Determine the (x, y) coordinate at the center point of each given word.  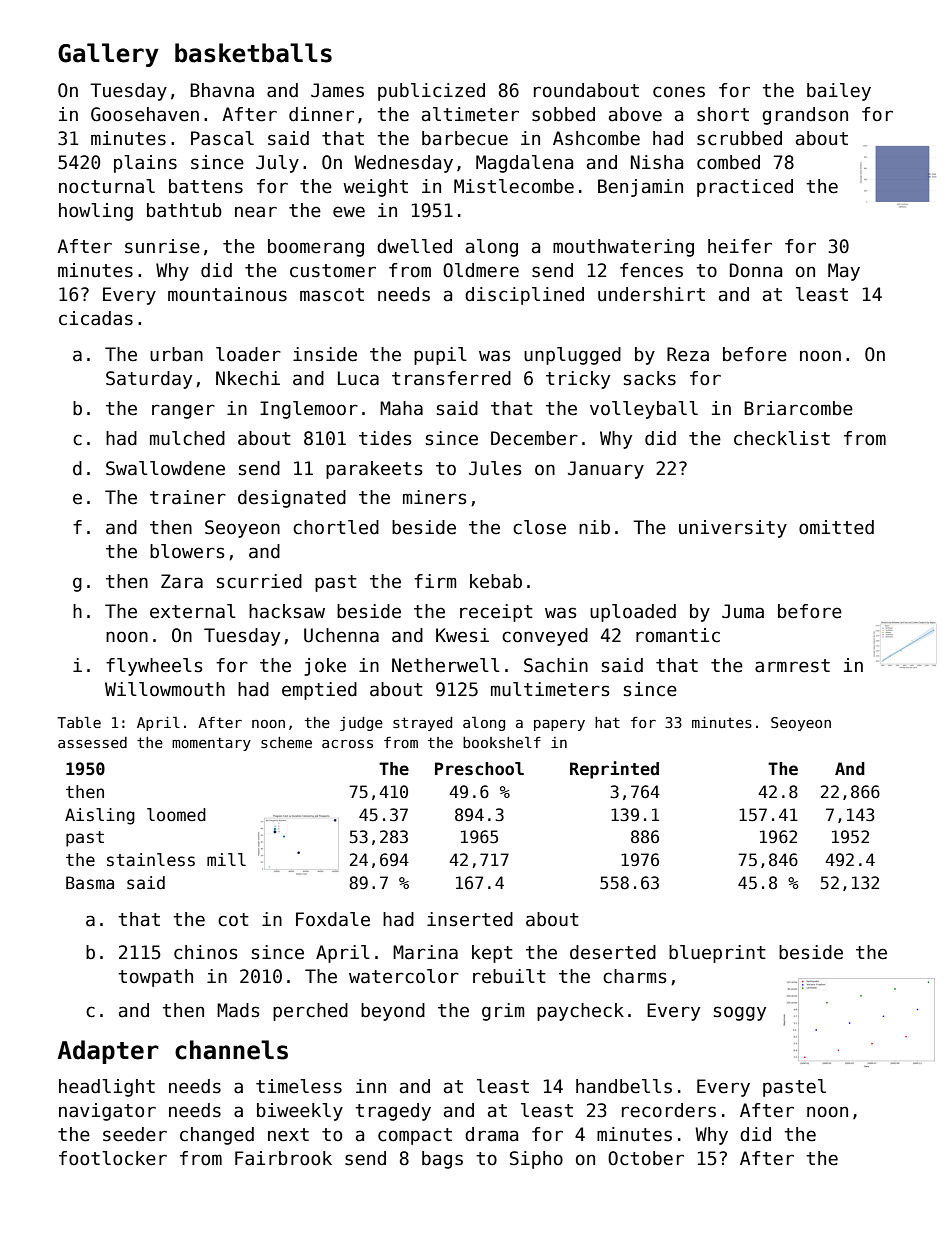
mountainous (227, 294)
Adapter (108, 1052)
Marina (425, 952)
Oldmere (481, 270)
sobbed (563, 114)
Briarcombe (798, 408)
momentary (211, 744)
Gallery (108, 55)
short (723, 114)
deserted (613, 952)
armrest (792, 666)
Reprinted (614, 770)
